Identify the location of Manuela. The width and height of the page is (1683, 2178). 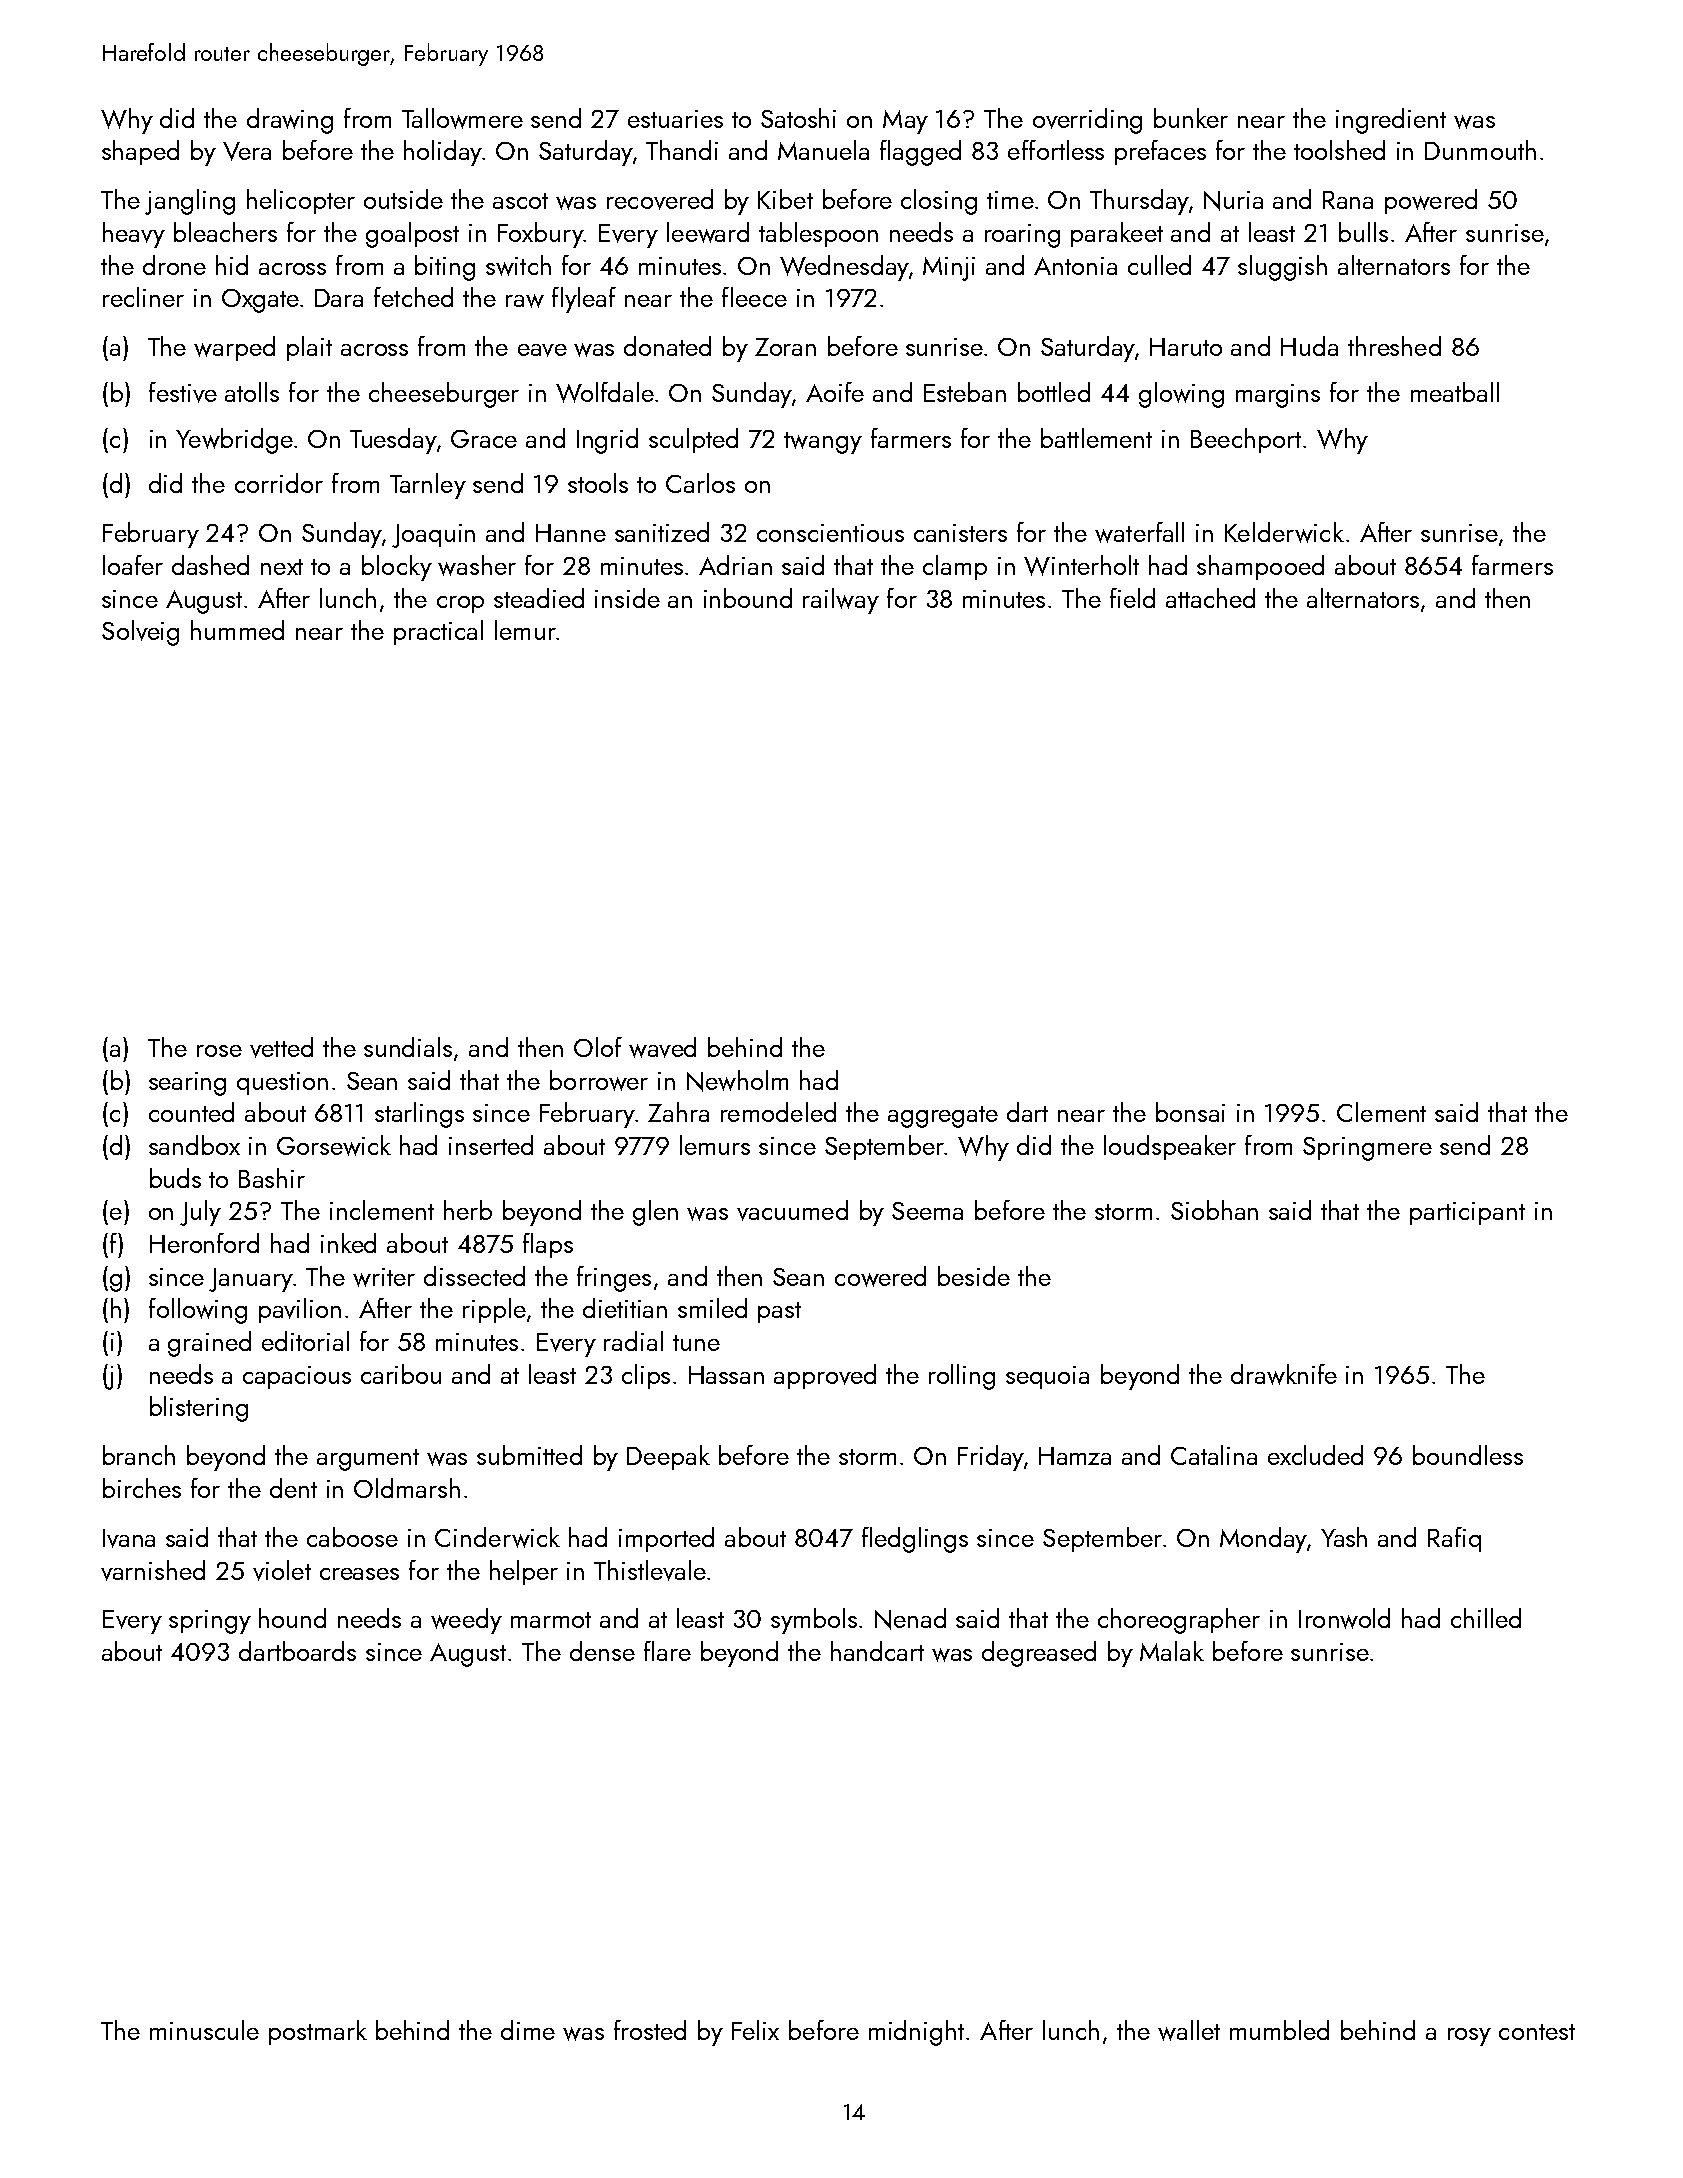
(823, 150).
